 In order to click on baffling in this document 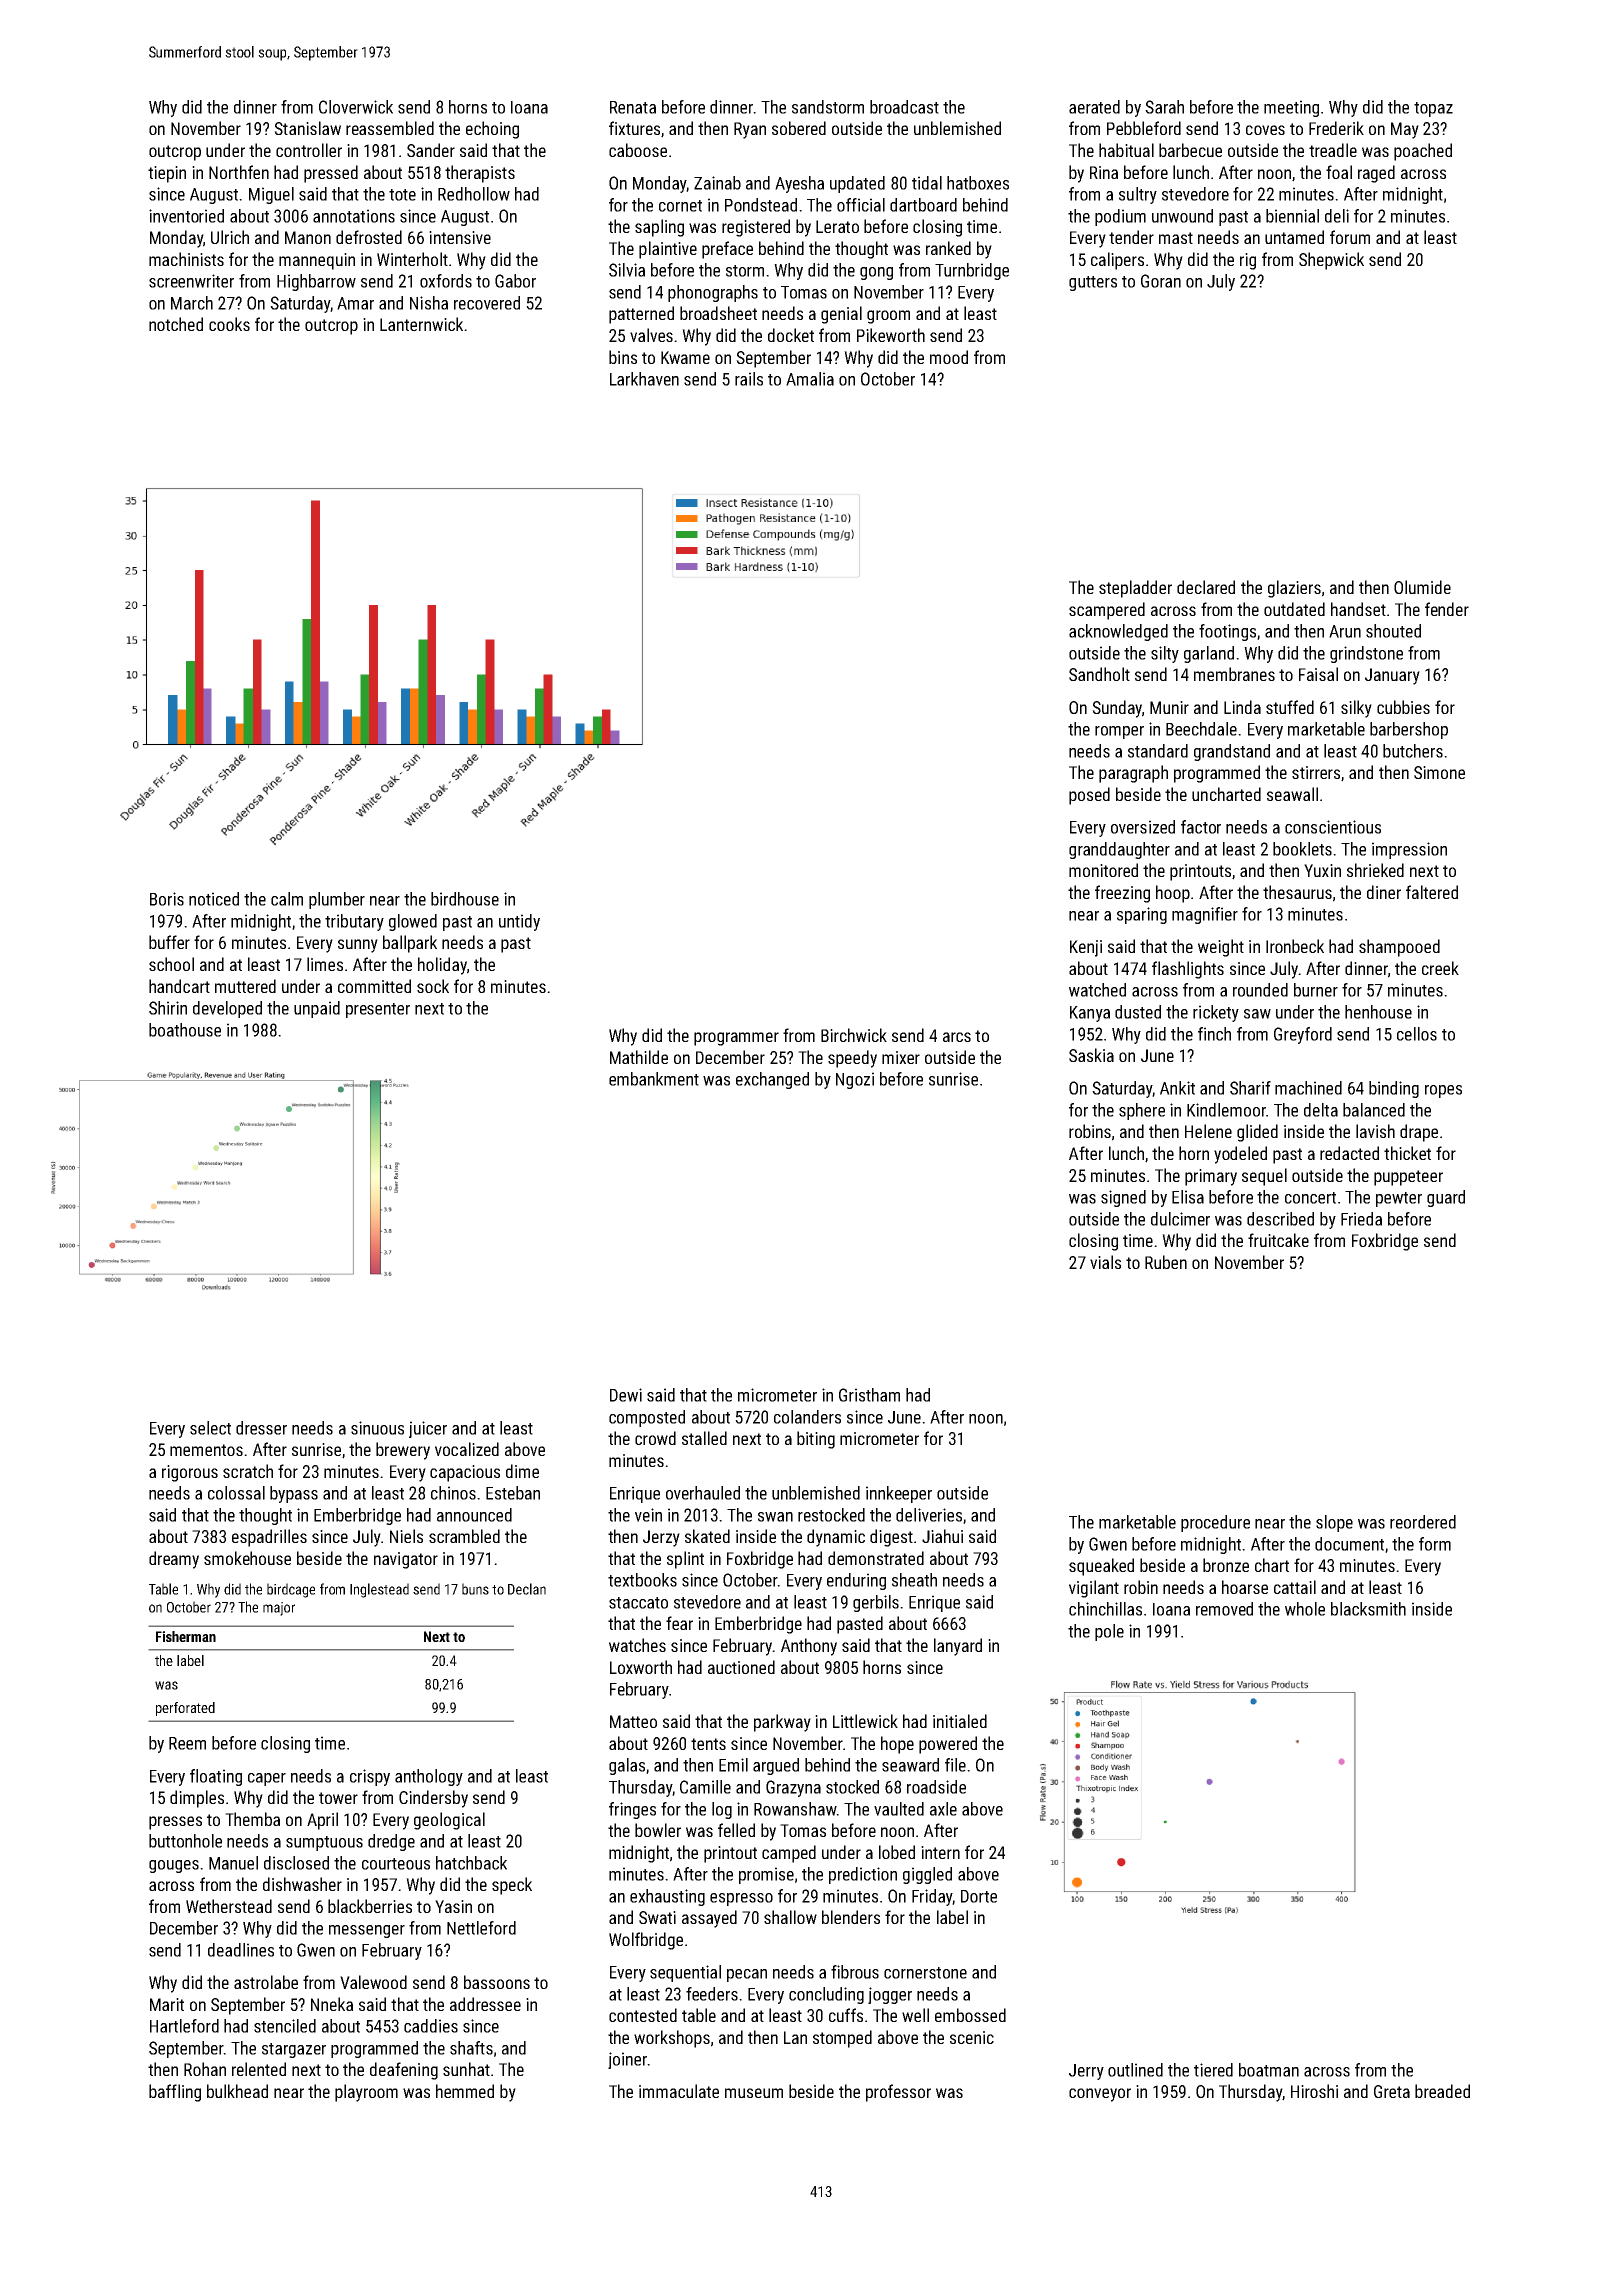, I will do `click(175, 2093)`.
